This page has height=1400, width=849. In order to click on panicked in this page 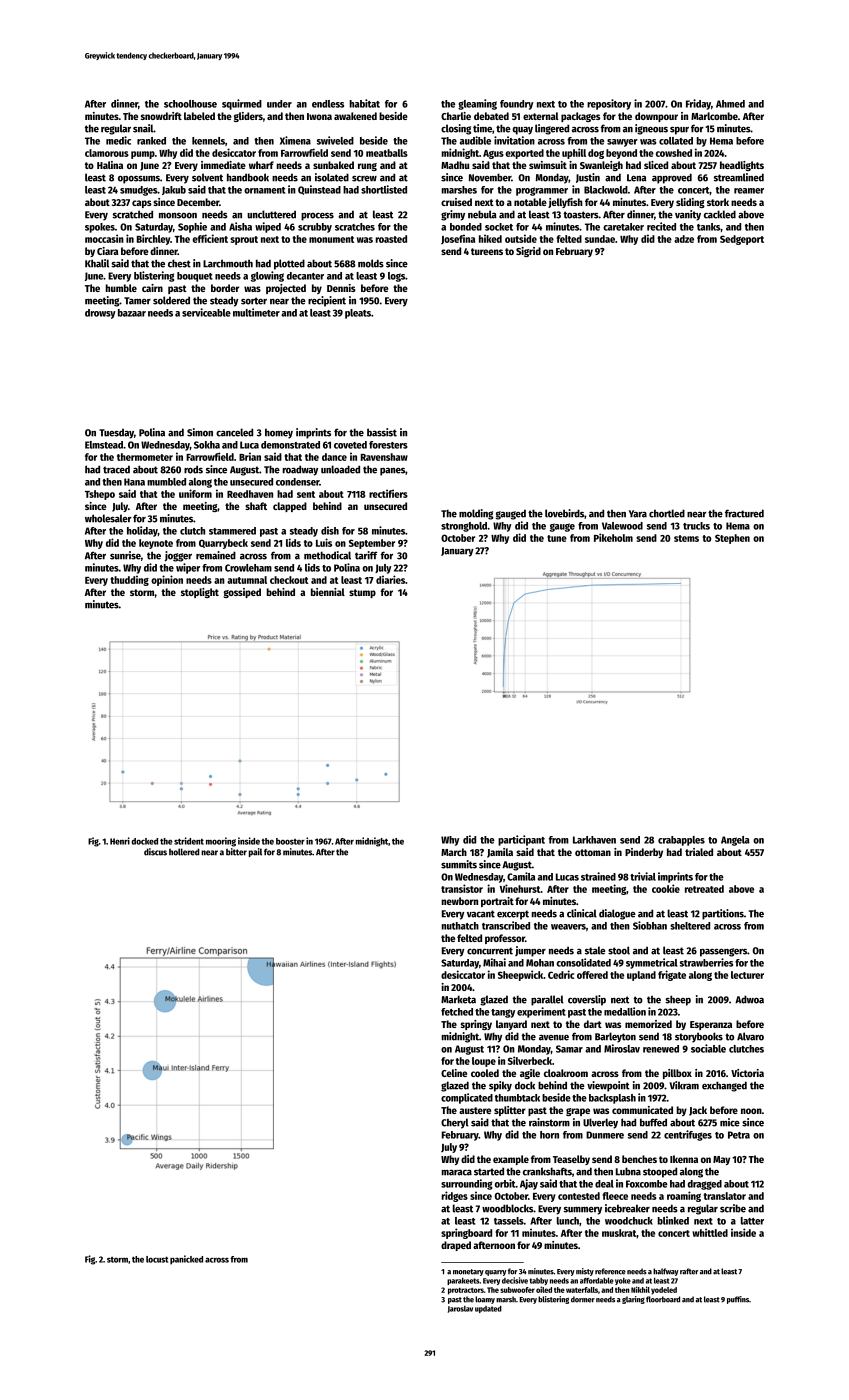, I will do `click(186, 1260)`.
